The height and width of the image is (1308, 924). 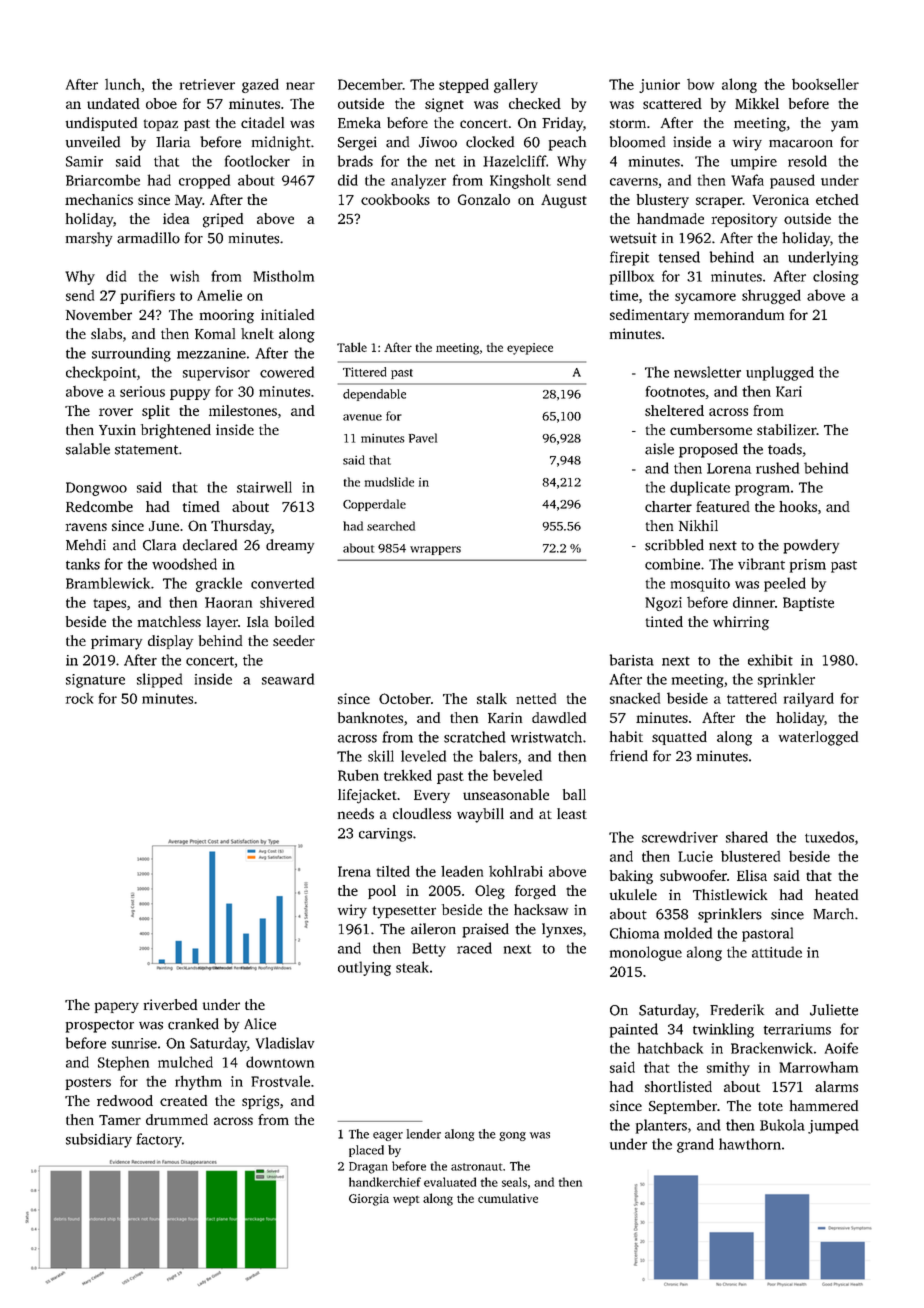 What do you see at coordinates (739, 314) in the image?
I see `memorandum` at bounding box center [739, 314].
